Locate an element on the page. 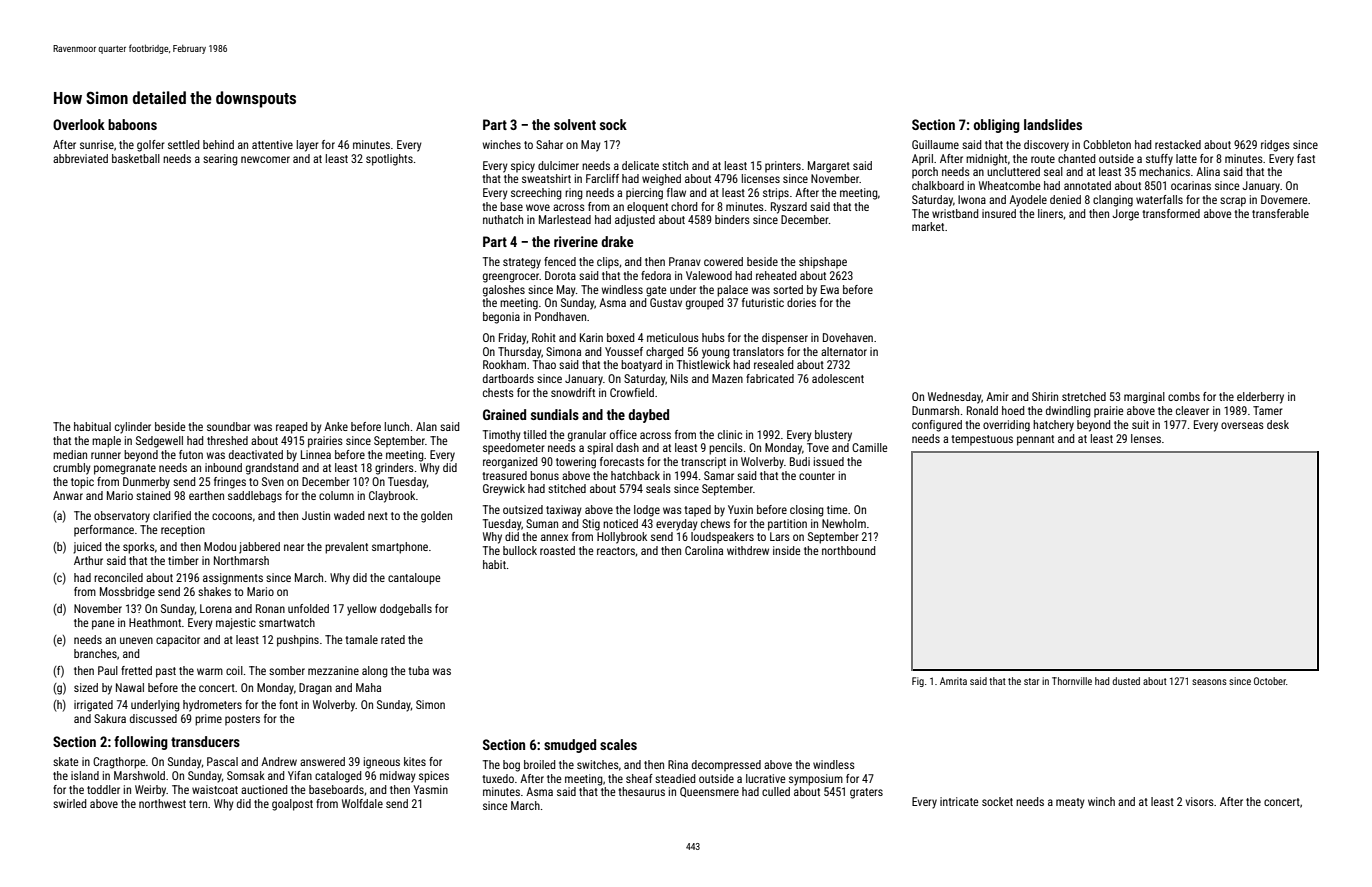  begonia is located at coordinates (501, 318).
